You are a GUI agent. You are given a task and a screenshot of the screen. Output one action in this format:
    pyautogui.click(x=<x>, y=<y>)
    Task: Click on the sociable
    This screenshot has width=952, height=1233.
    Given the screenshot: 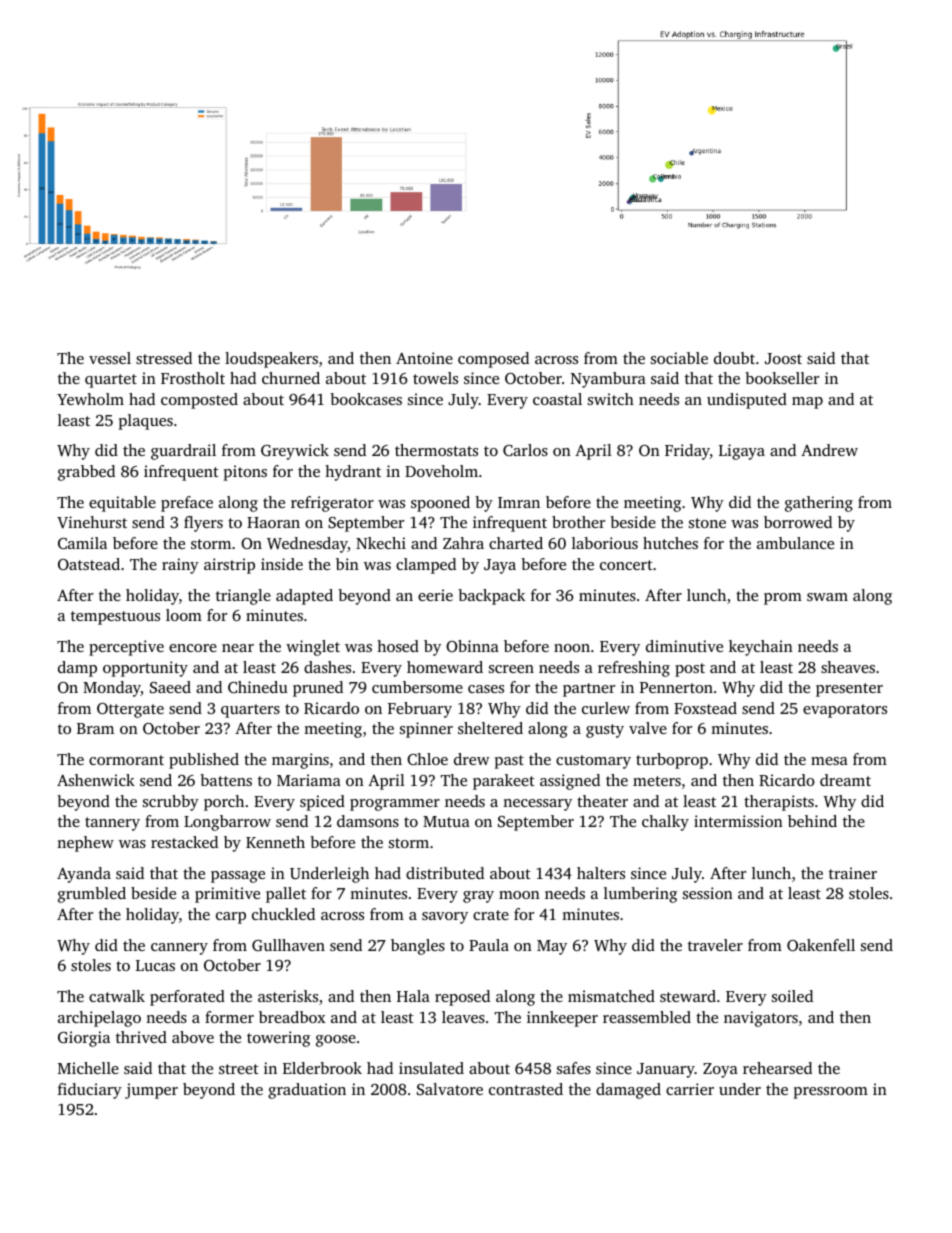 What is the action you would take?
    pyautogui.click(x=679, y=358)
